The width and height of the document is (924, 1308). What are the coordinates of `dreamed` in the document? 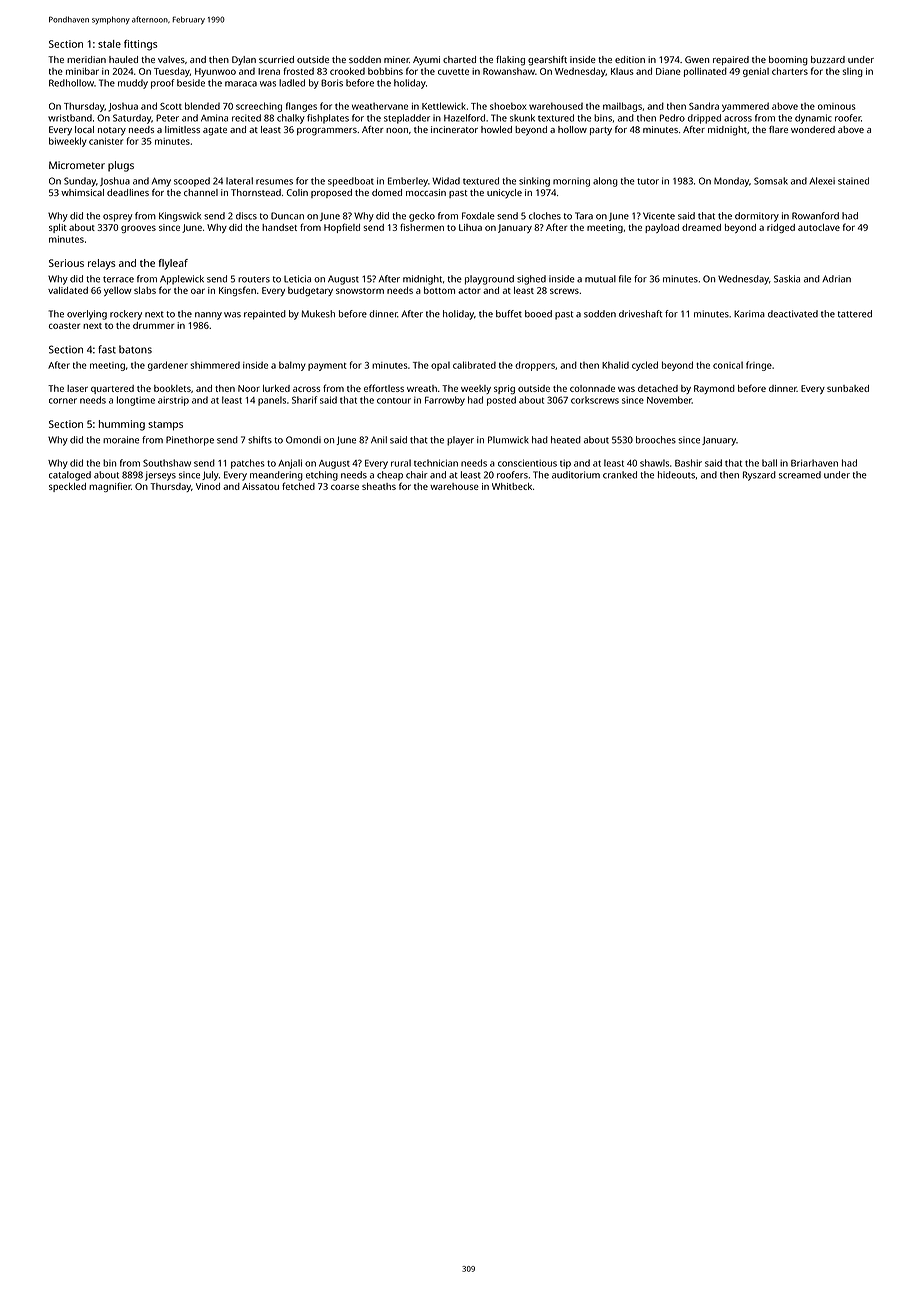 It's located at (701, 227).
